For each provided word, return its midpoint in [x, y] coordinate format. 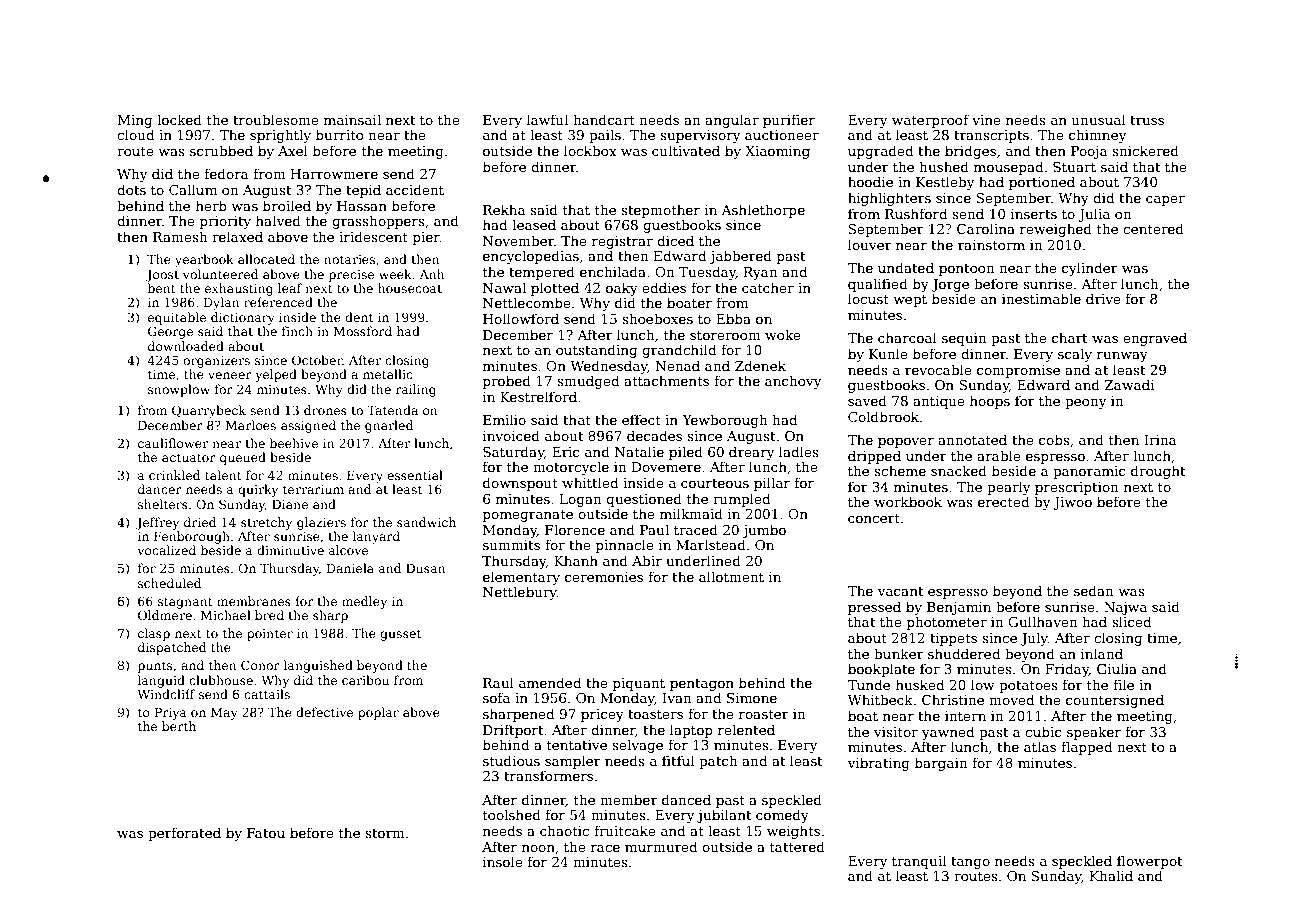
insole [503, 861]
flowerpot [1150, 862]
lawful [547, 119]
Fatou [266, 833]
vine [986, 120]
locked [179, 119]
